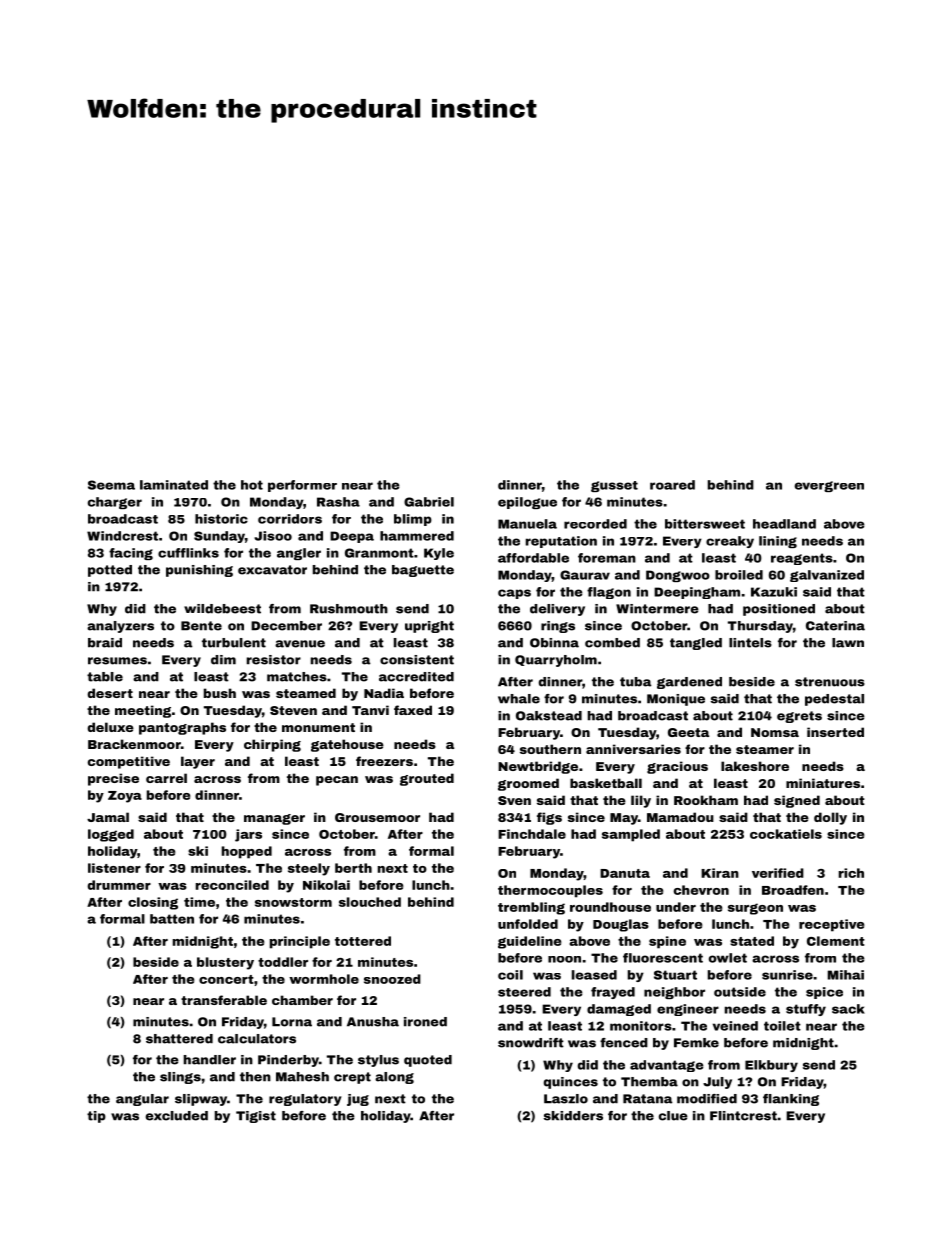 This screenshot has width=952, height=1233. What do you see at coordinates (832, 925) in the screenshot?
I see `receptive` at bounding box center [832, 925].
